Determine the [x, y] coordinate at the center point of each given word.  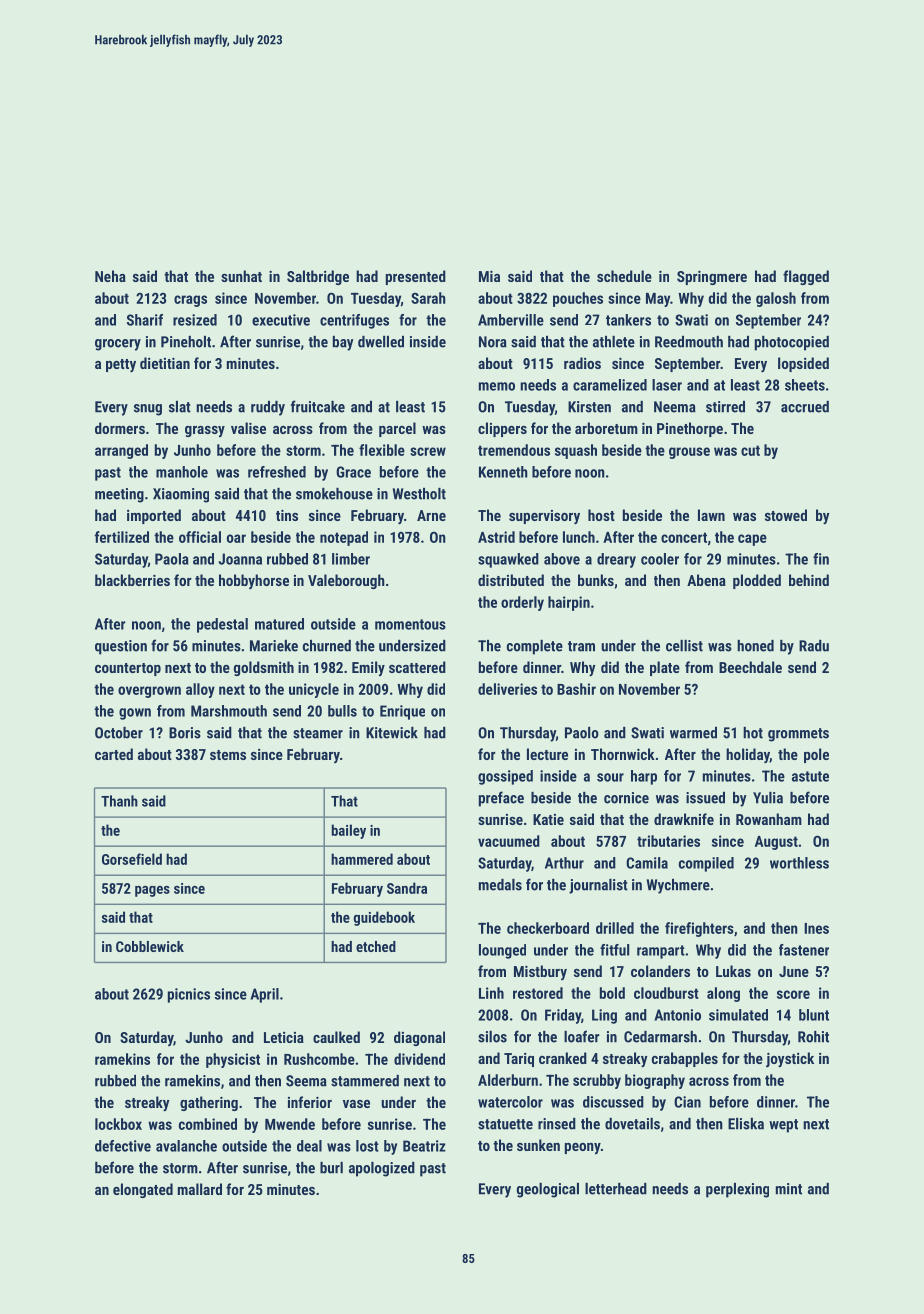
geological [548, 1190]
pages [152, 891]
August [776, 843]
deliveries [507, 689]
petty [121, 365]
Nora [493, 342]
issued [705, 798]
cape [752, 540]
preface [501, 799]
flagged [806, 277]
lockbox [118, 1124]
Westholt [419, 494]
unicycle [314, 690]
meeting [119, 495]
